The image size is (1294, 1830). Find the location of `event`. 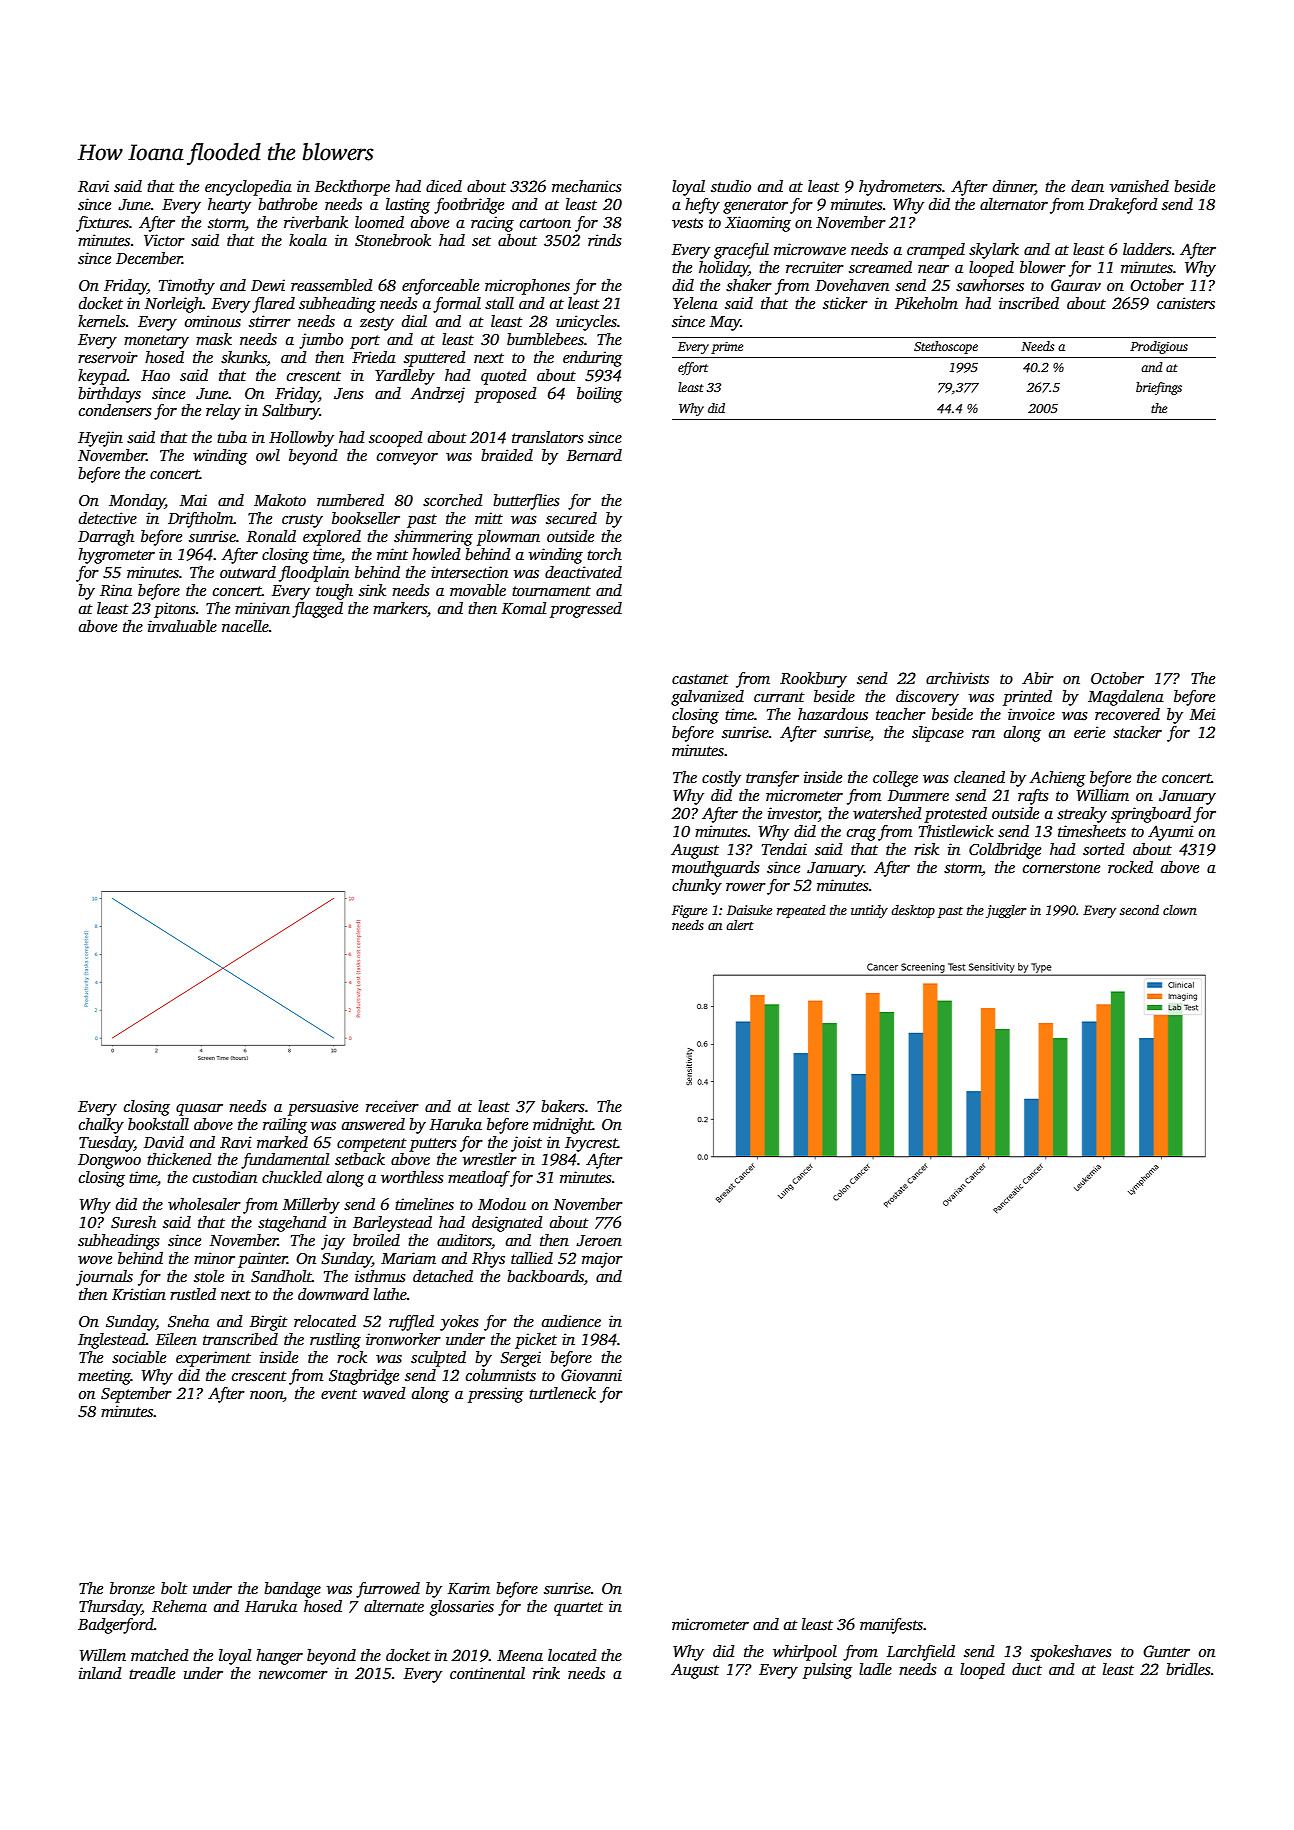

event is located at coordinates (339, 1394).
